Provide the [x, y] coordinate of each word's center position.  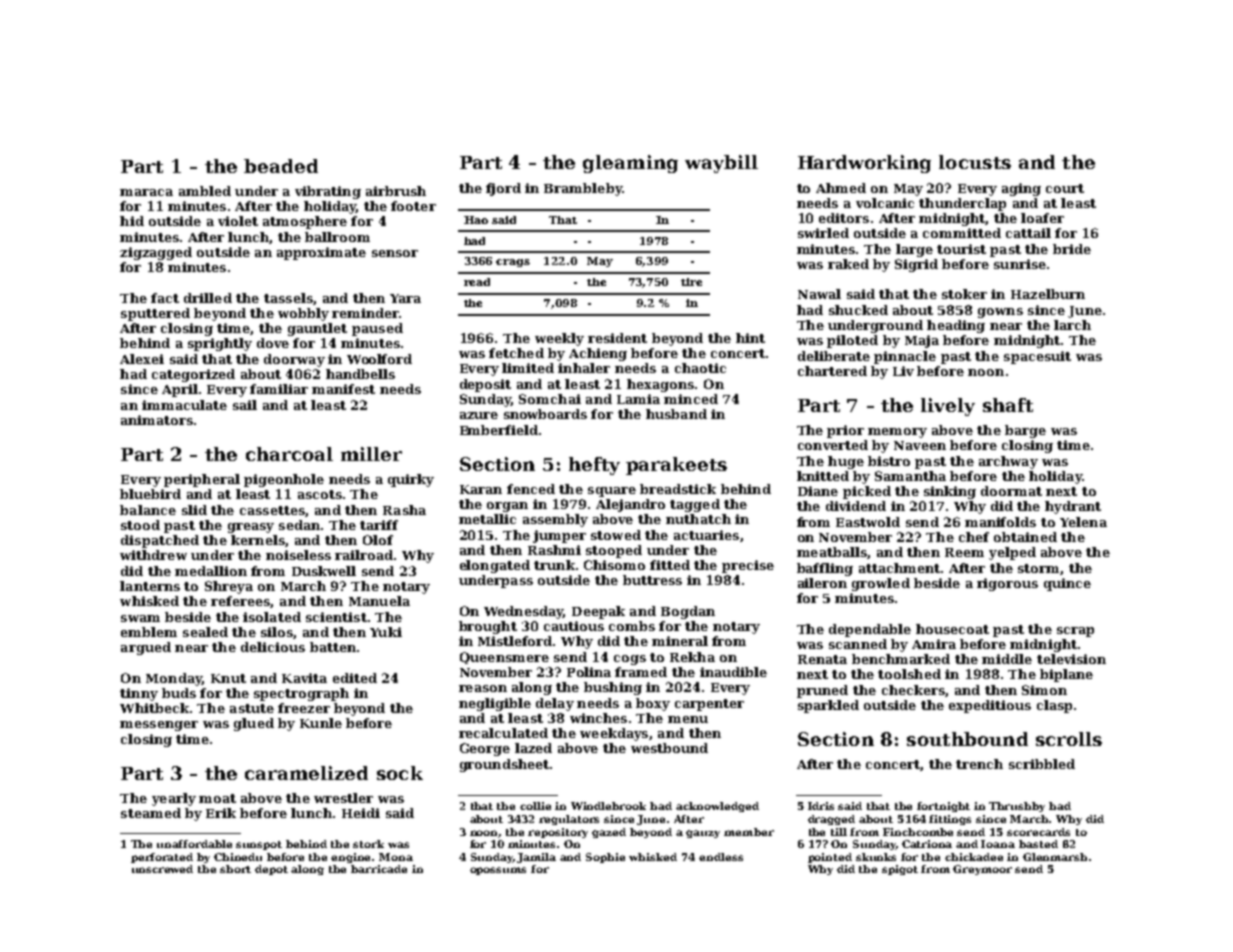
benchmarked [901, 659]
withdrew [153, 555]
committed [962, 233]
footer [413, 206]
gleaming [630, 164]
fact [165, 298]
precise [748, 566]
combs [632, 626]
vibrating [328, 192]
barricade [379, 869]
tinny [139, 694]
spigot [900, 870]
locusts [975, 162]
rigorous [1007, 584]
